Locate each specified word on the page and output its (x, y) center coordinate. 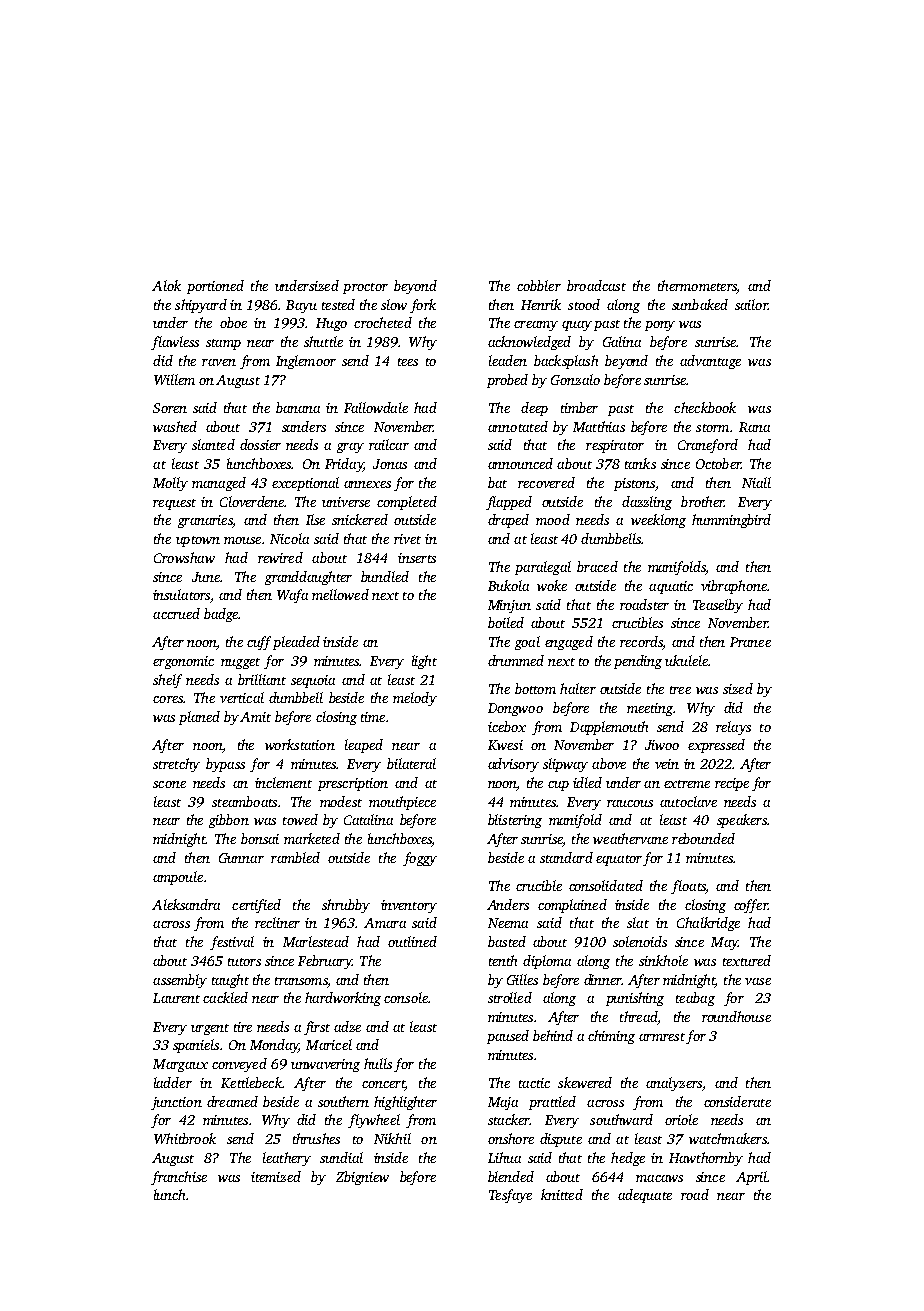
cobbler (539, 285)
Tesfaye (510, 1196)
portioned (215, 287)
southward (621, 1119)
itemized (276, 1176)
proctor (365, 288)
